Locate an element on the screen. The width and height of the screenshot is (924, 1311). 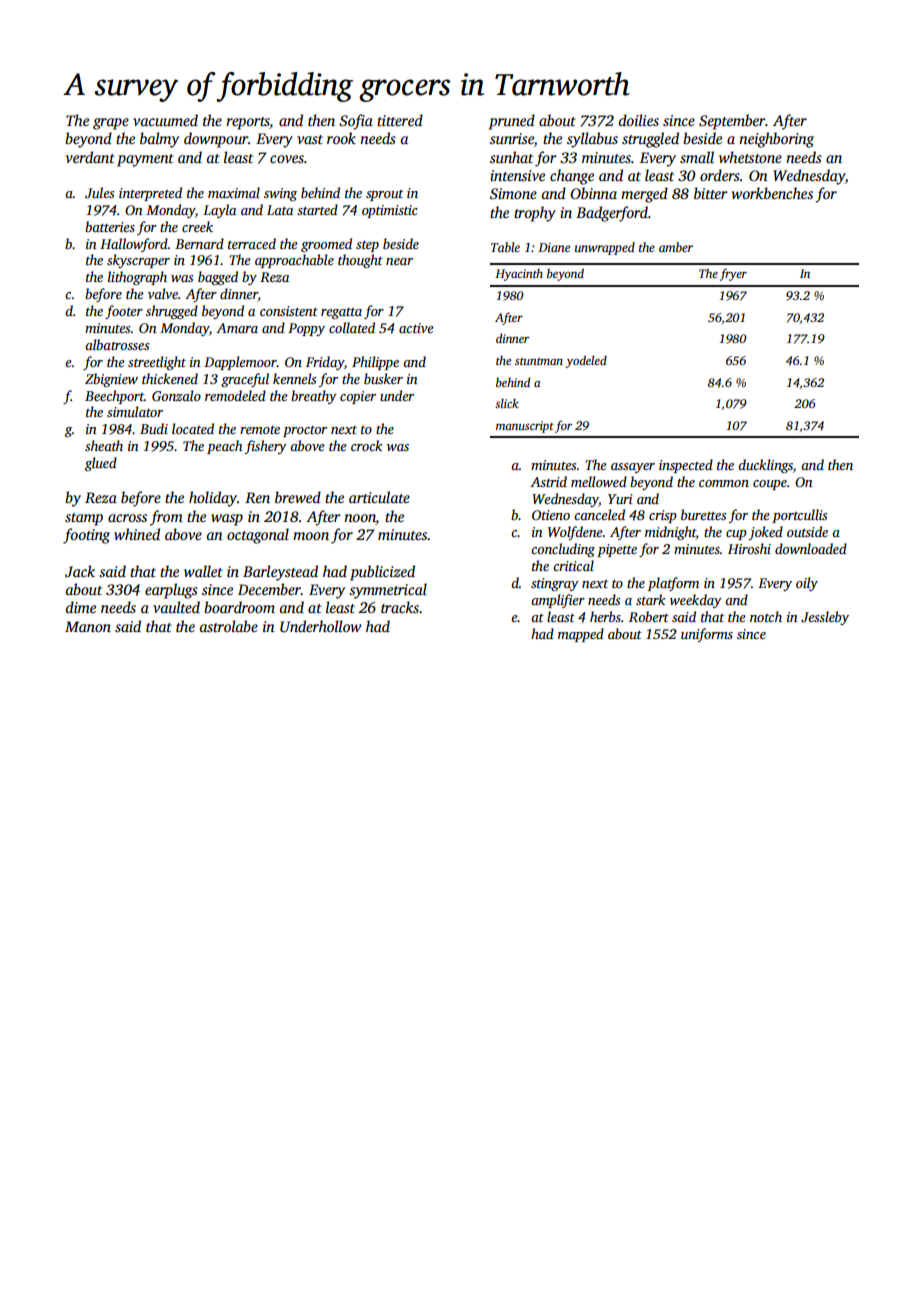
Otieno is located at coordinates (551, 515).
